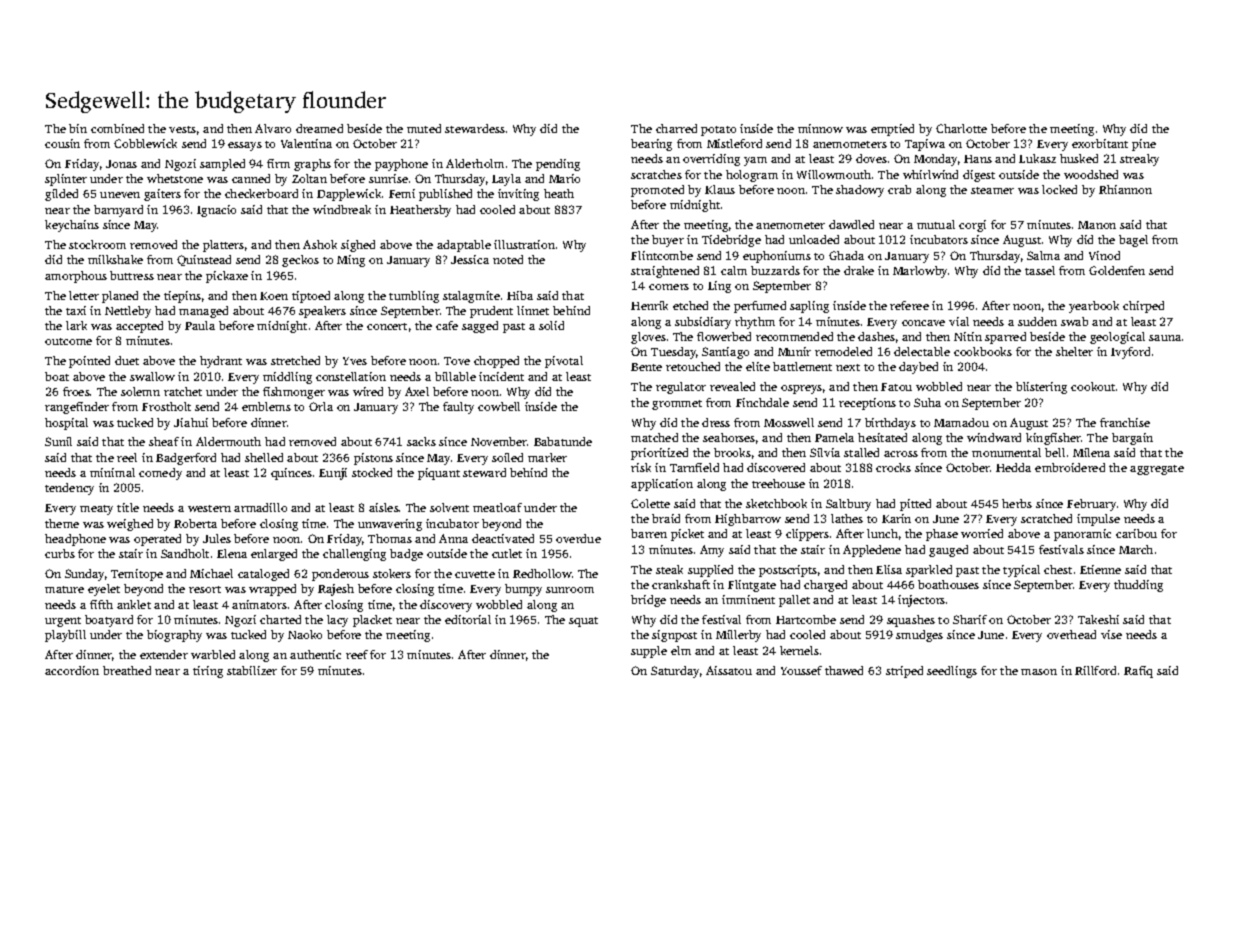 The height and width of the screenshot is (952, 1233). What do you see at coordinates (909, 305) in the screenshot?
I see `referee` at bounding box center [909, 305].
